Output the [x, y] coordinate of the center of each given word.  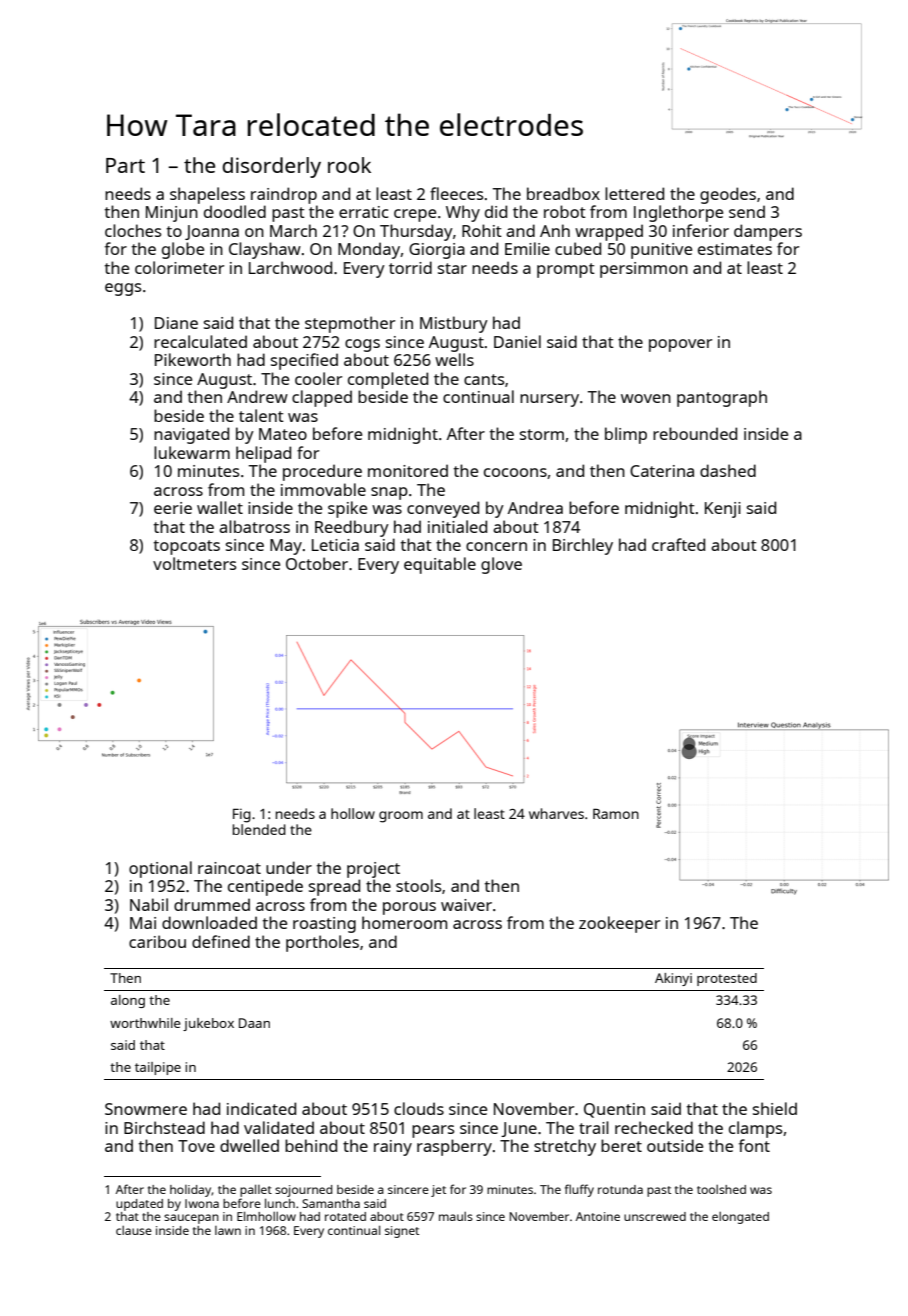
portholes [322, 943]
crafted [678, 544]
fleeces [456, 193]
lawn [228, 1230]
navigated [191, 435]
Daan [254, 1023]
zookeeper [619, 924]
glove [501, 565]
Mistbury [454, 324]
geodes [728, 195]
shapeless [207, 195]
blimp [626, 435]
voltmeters [194, 563]
